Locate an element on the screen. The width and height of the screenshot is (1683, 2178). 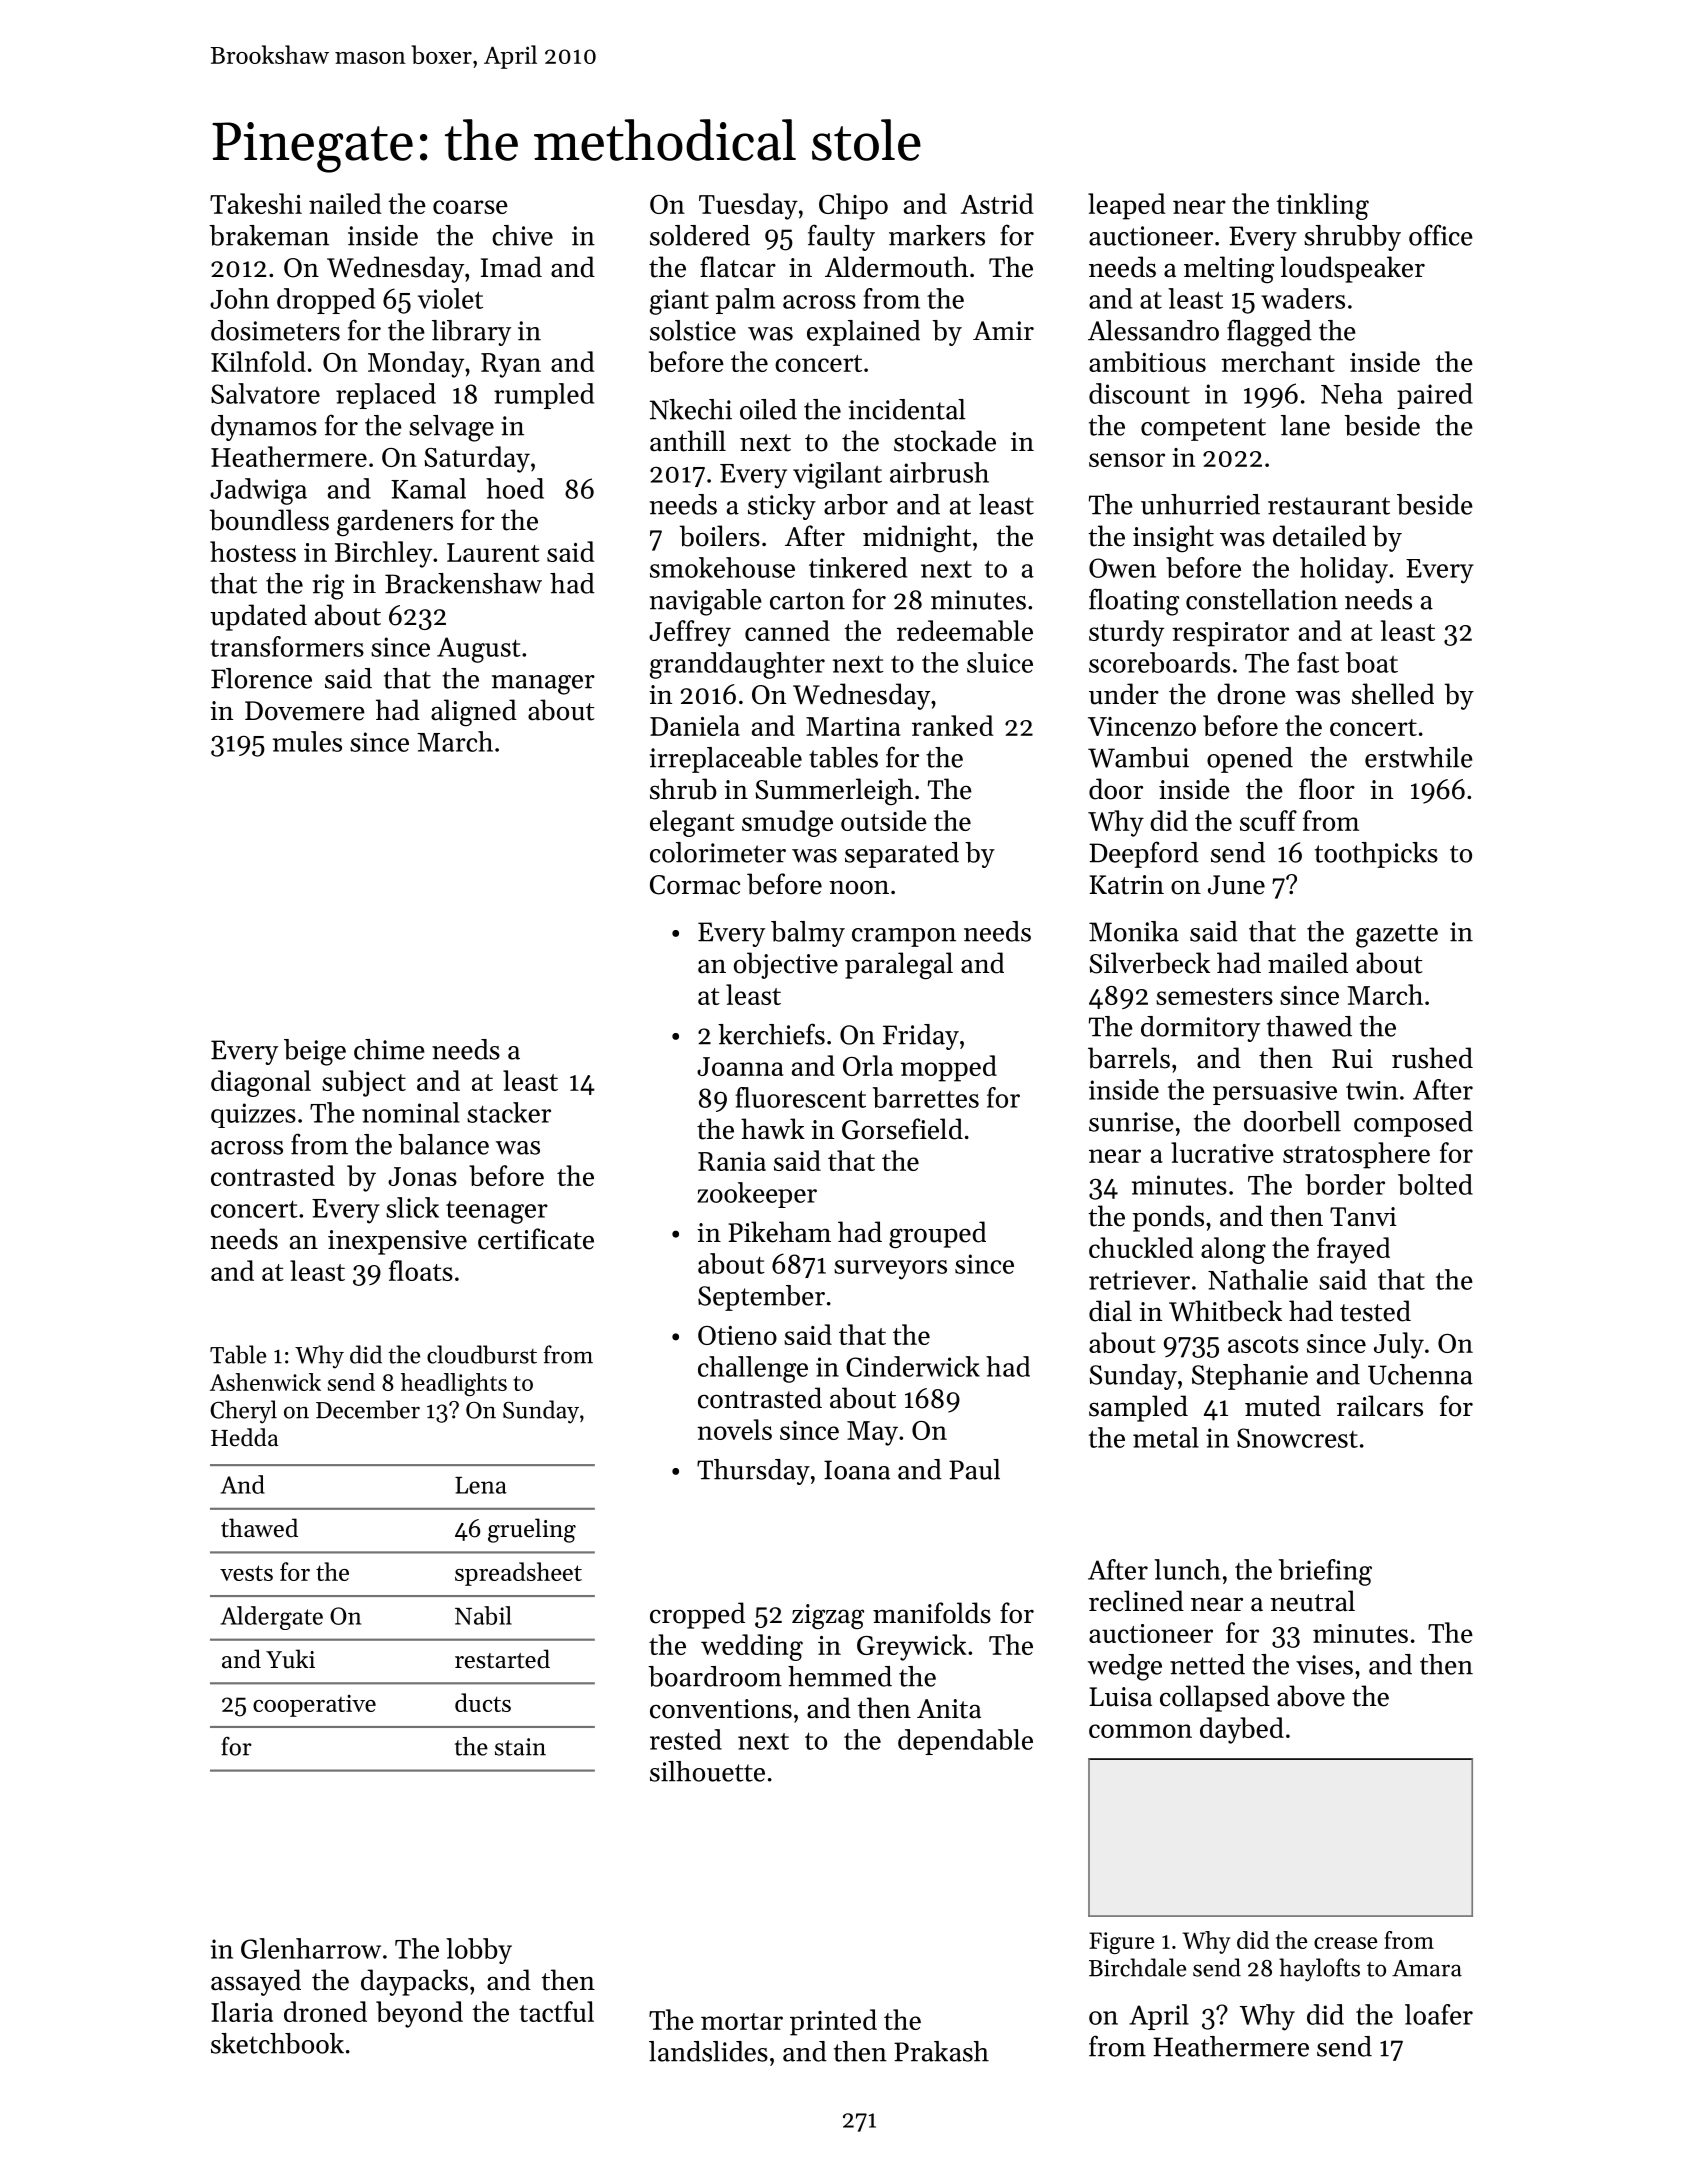
Wambui is located at coordinates (1138, 757).
